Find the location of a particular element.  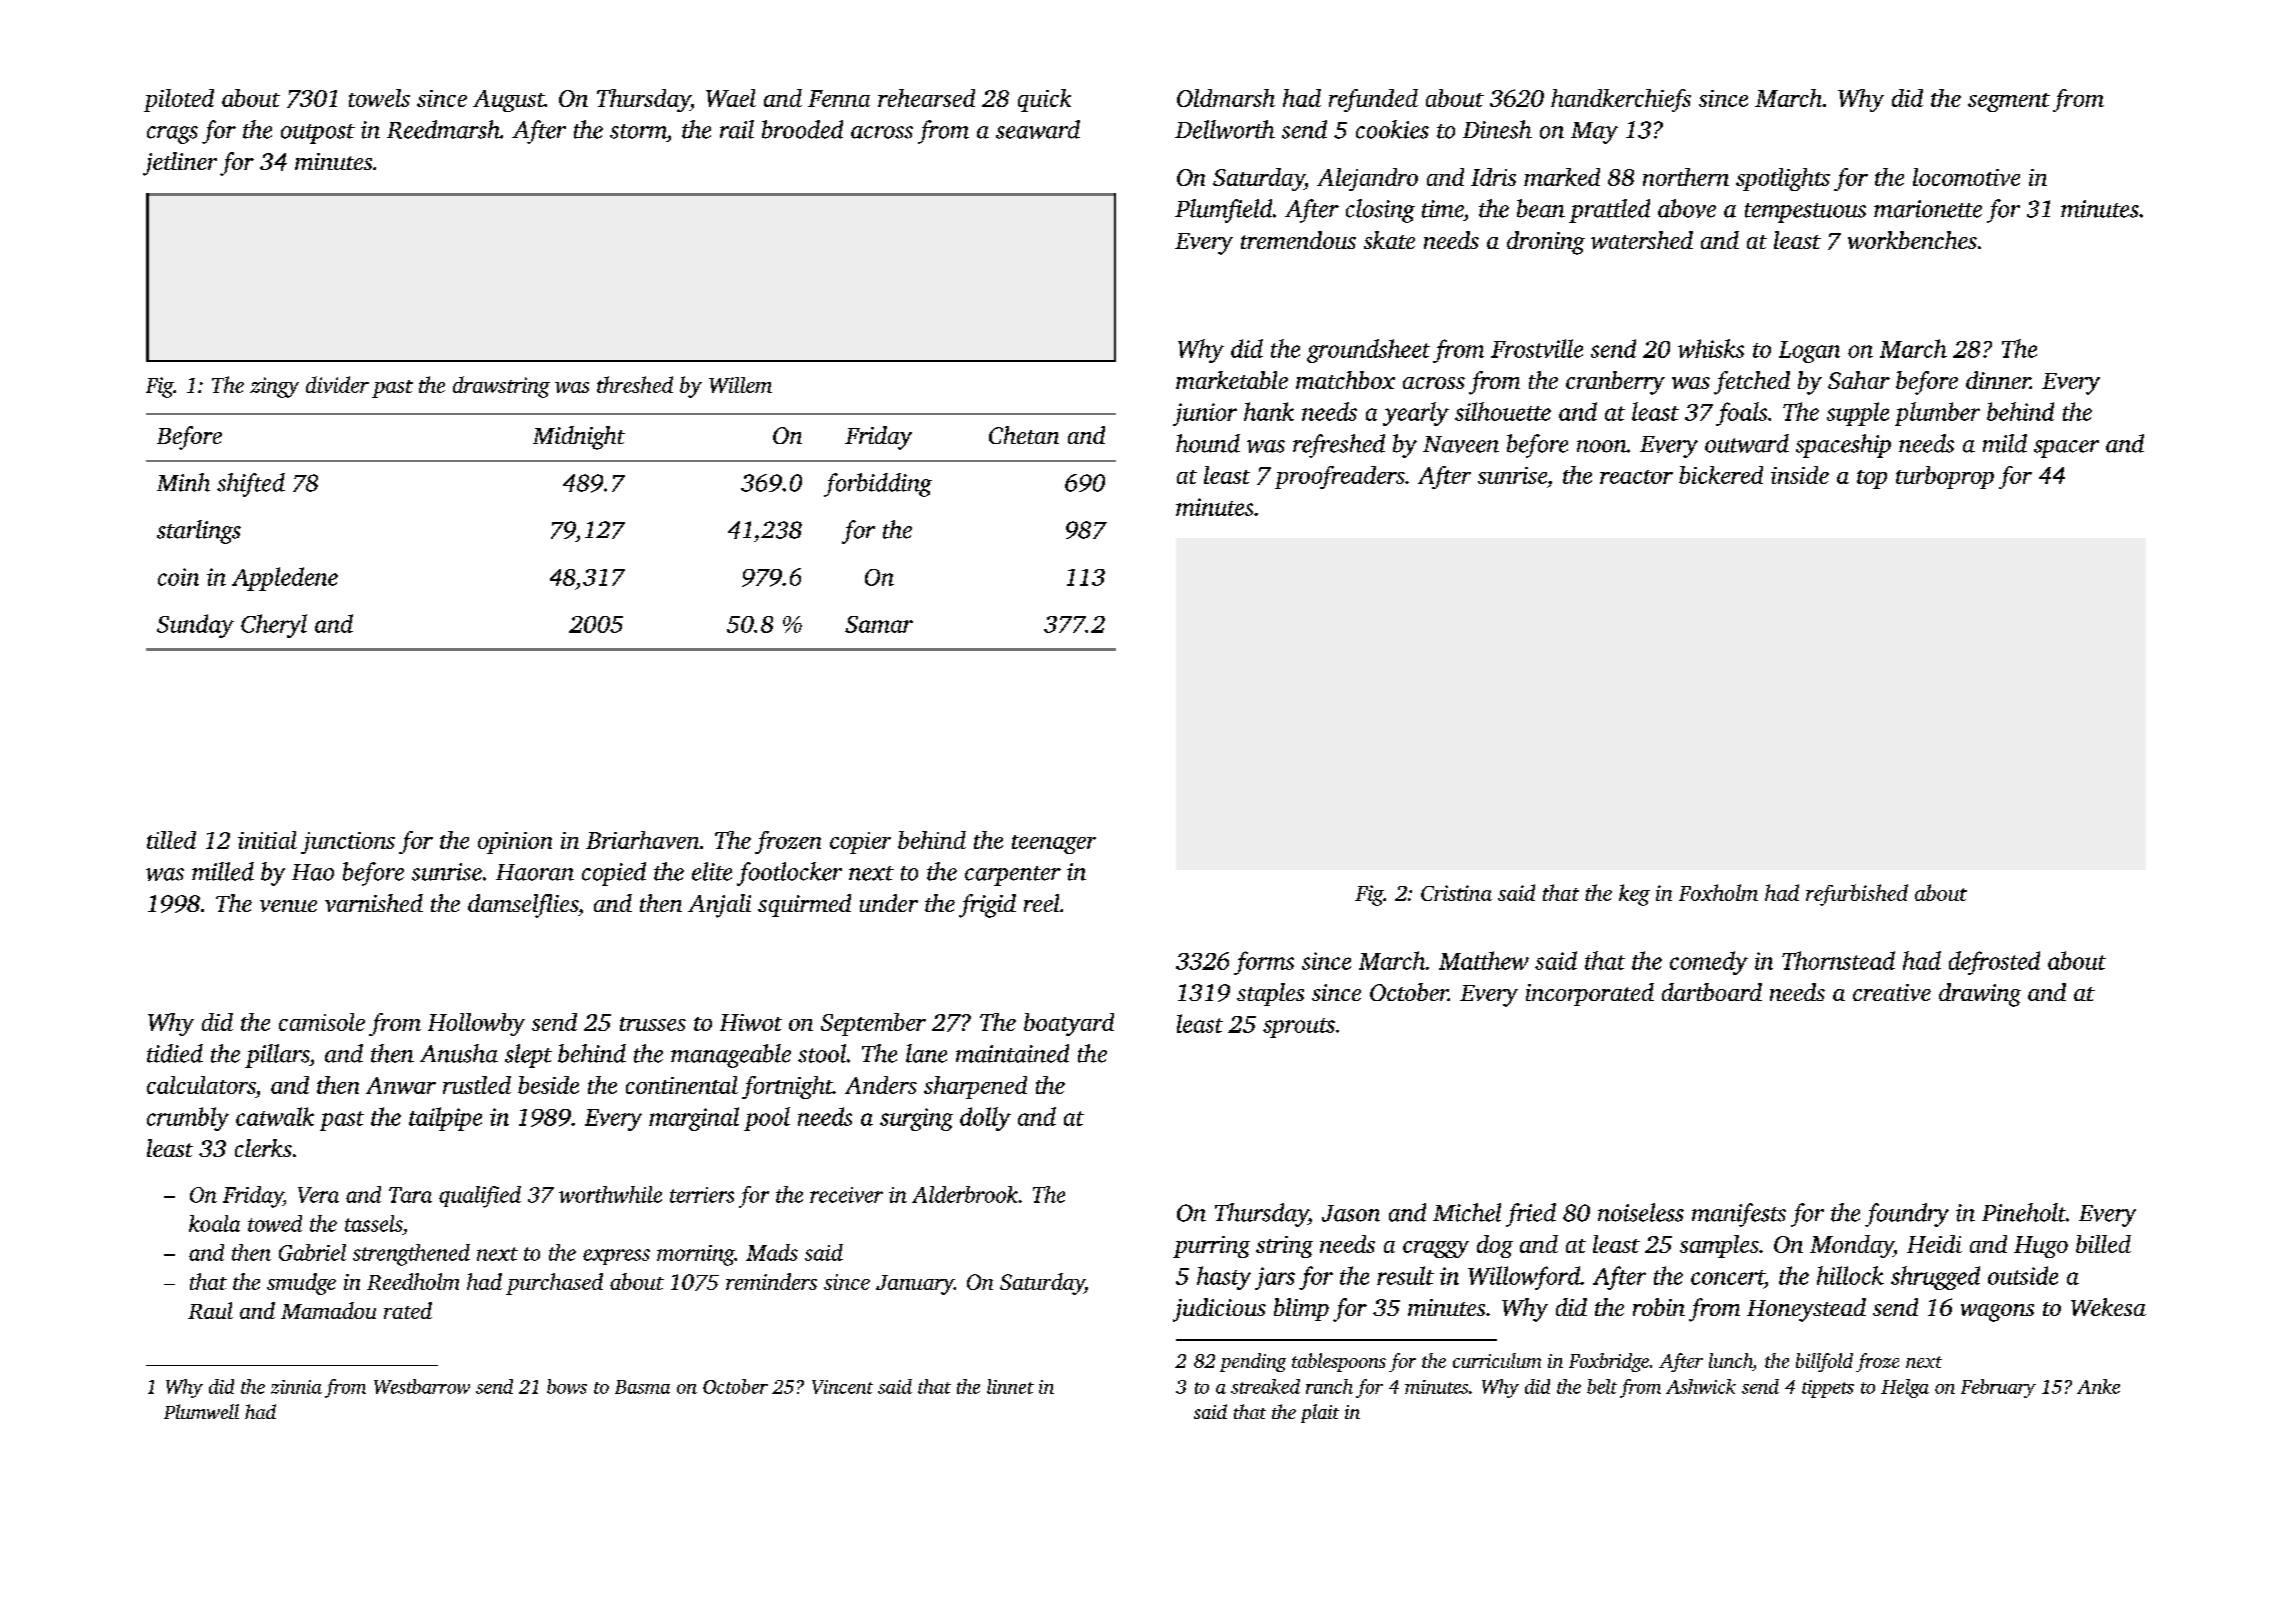

worthwhile is located at coordinates (610, 1194).
